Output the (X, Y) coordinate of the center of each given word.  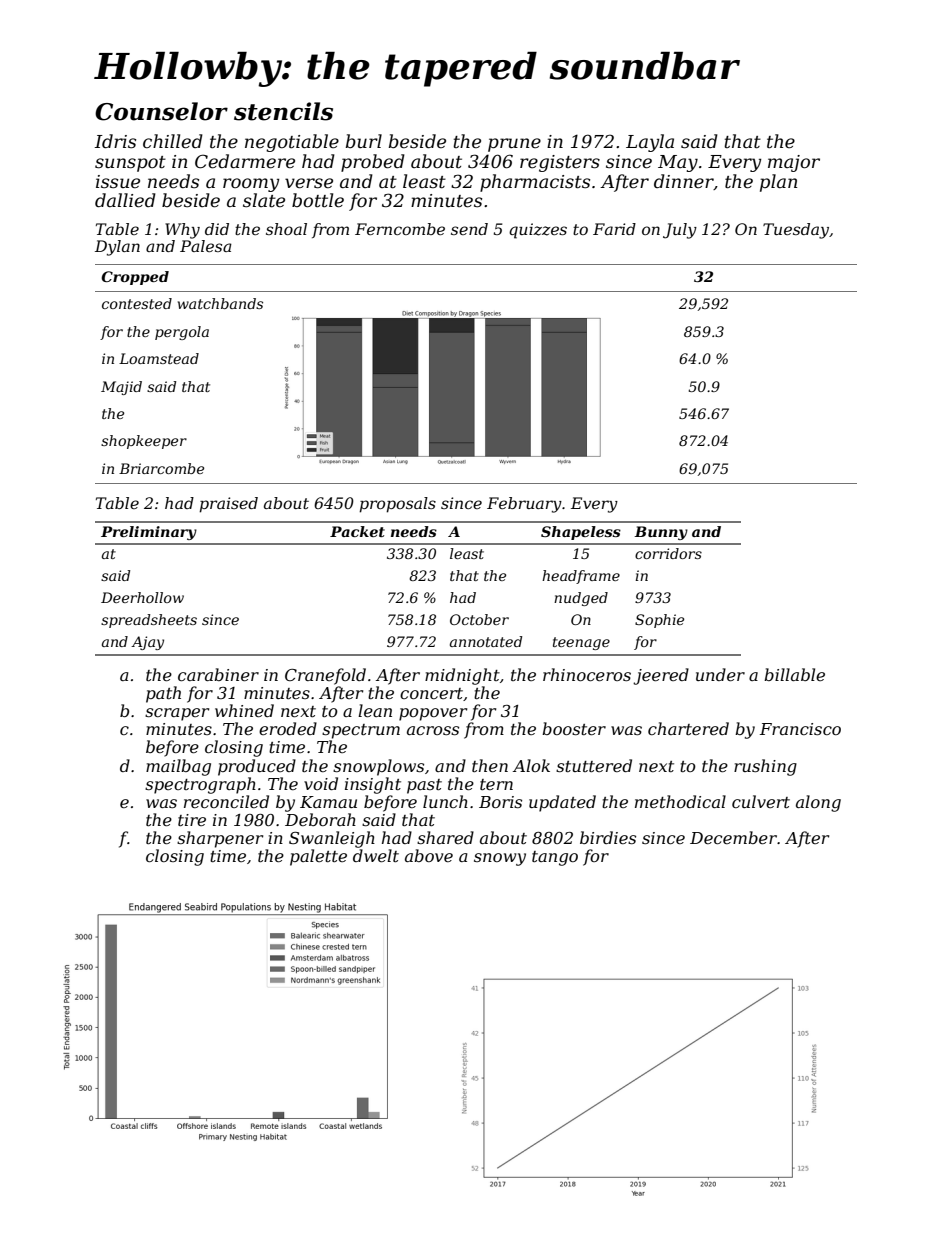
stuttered (594, 765)
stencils (283, 111)
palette (318, 857)
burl (364, 141)
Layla (650, 143)
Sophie (659, 621)
